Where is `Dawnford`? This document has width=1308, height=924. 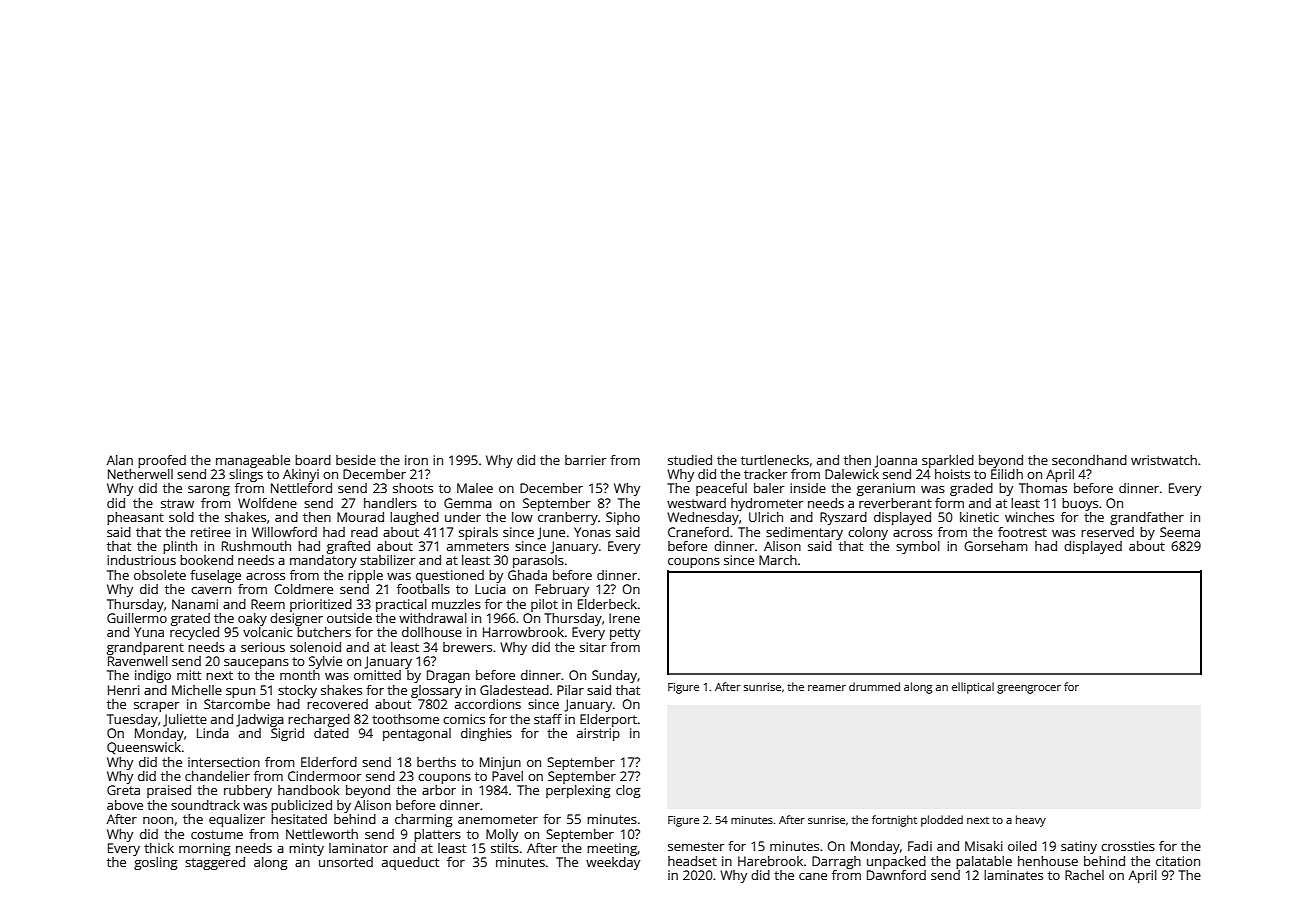
Dawnford is located at coordinates (896, 875).
